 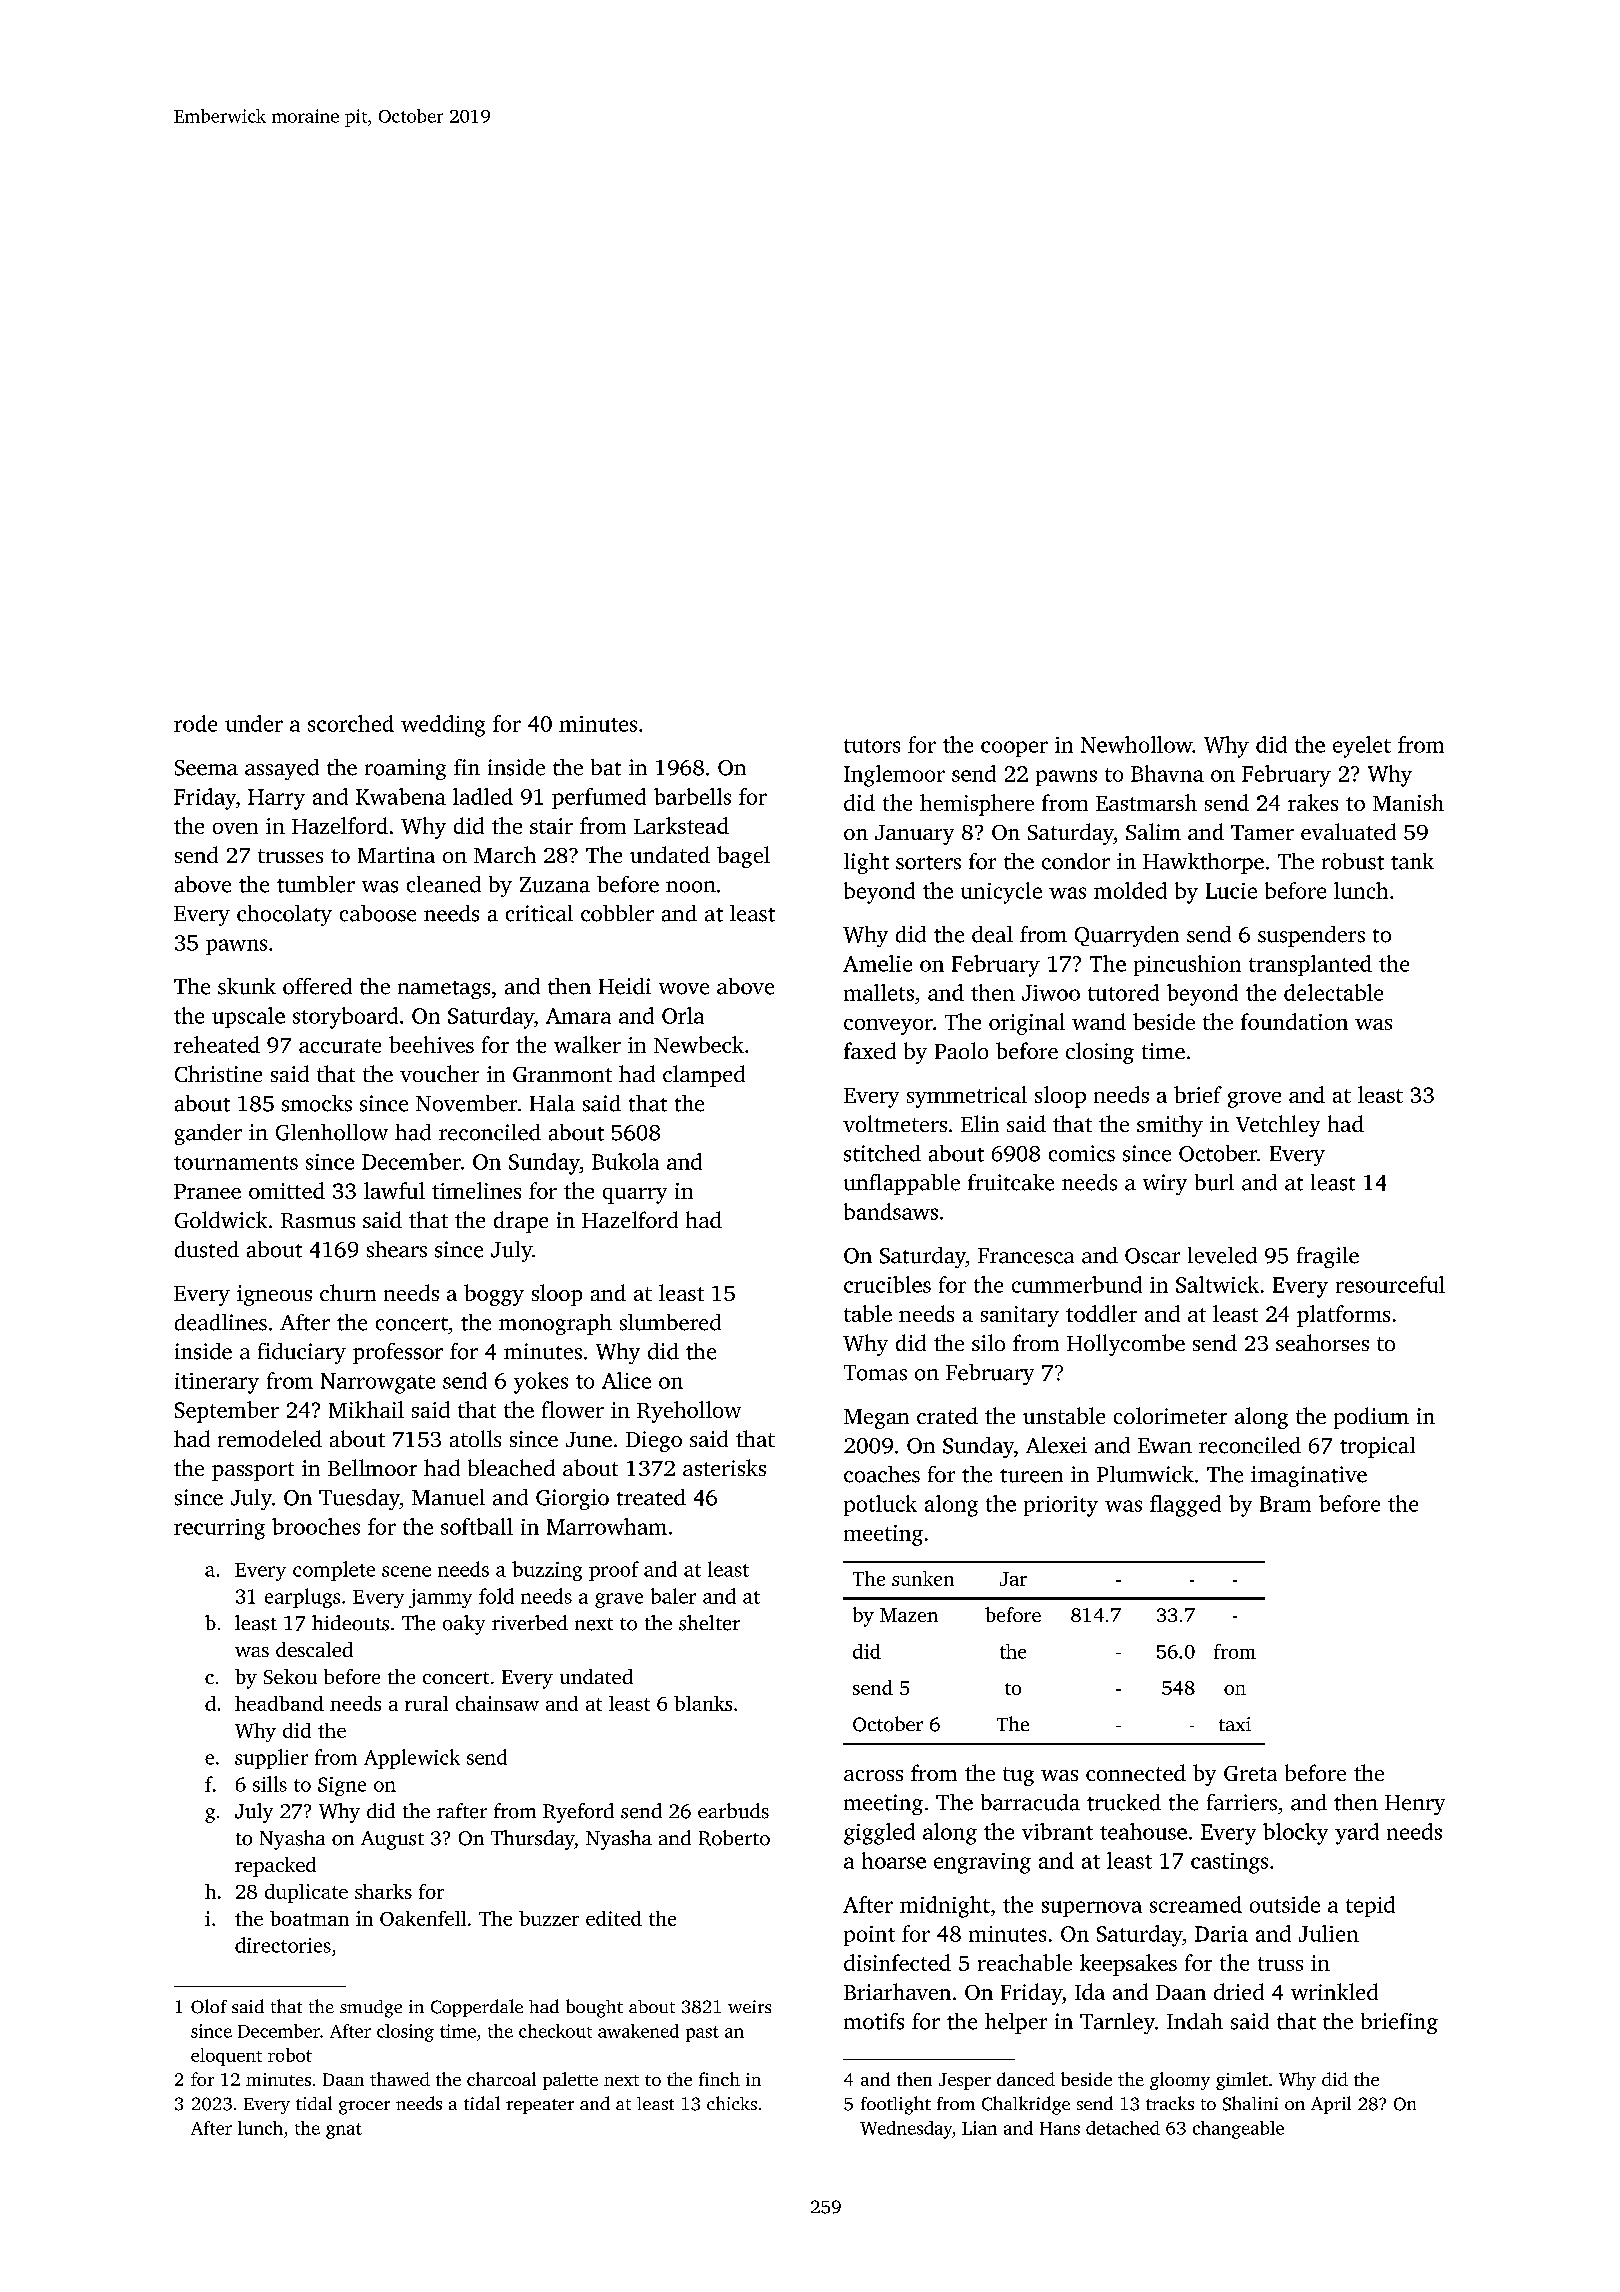 I want to click on fragile, so click(x=1328, y=1257).
